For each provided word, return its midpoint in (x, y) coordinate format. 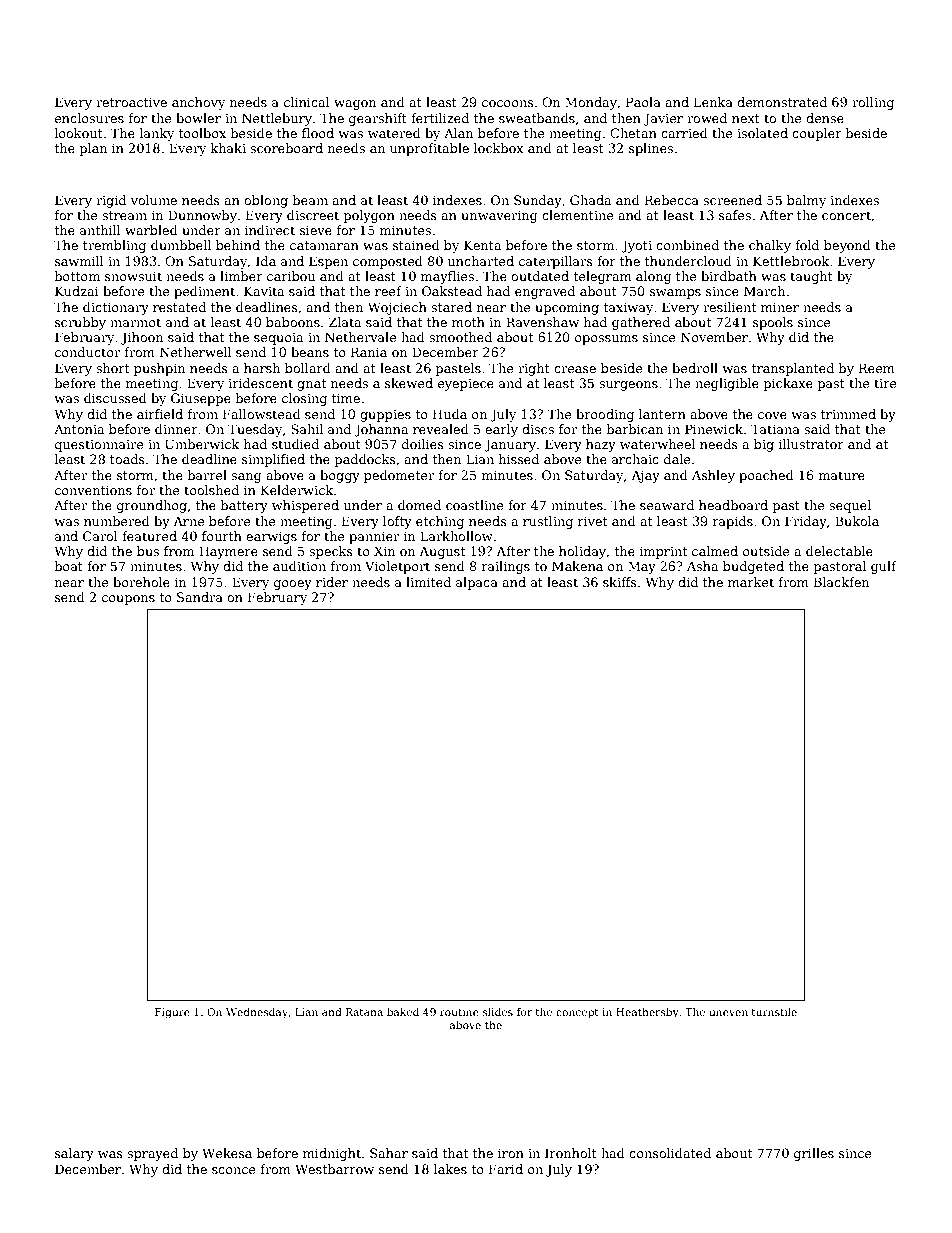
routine (459, 1012)
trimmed (848, 414)
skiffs (620, 582)
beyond (847, 246)
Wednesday (257, 1013)
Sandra (200, 597)
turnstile (774, 1012)
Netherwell (195, 352)
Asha (702, 566)
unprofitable (429, 149)
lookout (79, 133)
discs (538, 429)
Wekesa (227, 1153)
